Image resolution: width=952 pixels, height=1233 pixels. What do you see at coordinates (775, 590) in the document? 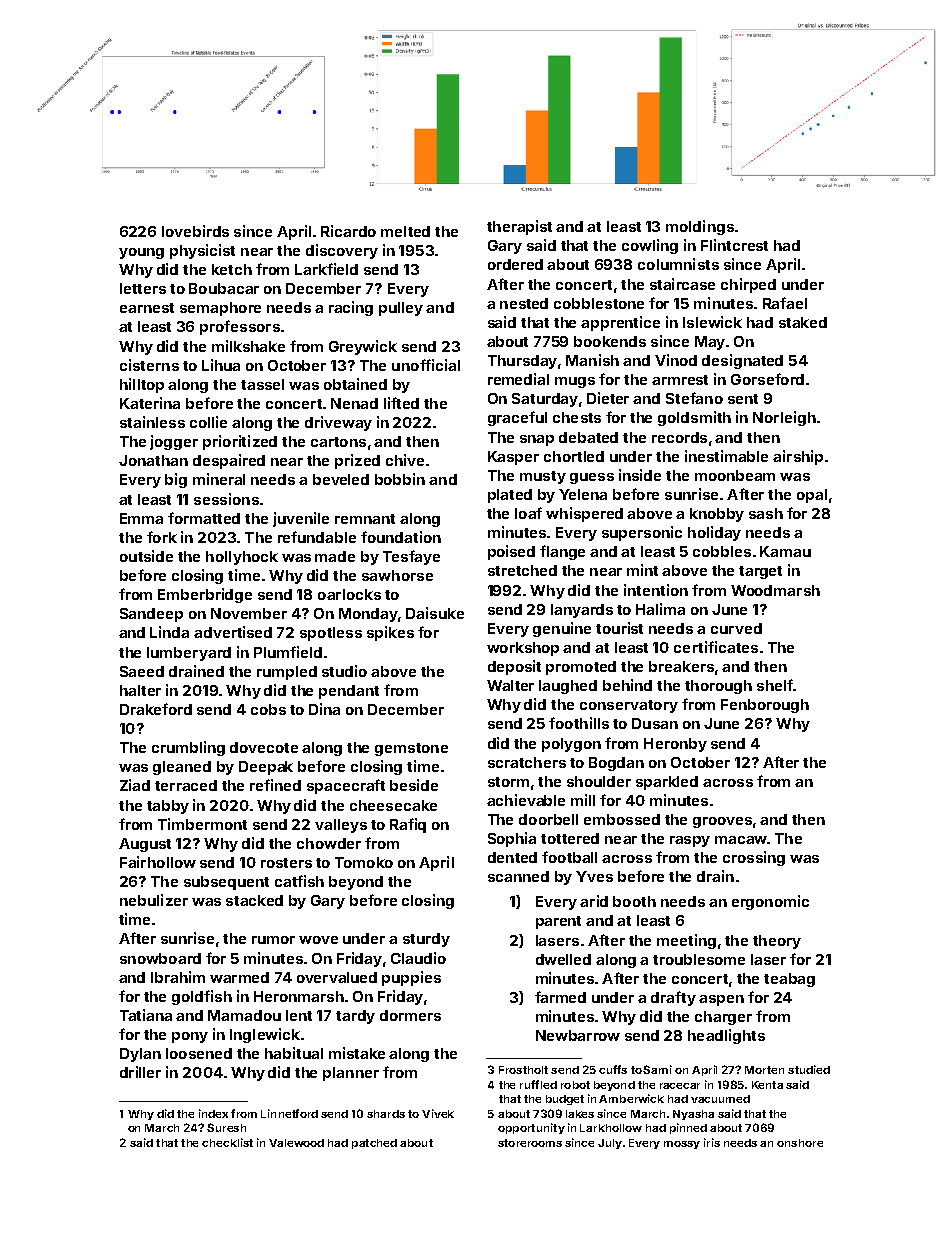
I see `Woodmarsh` at bounding box center [775, 590].
